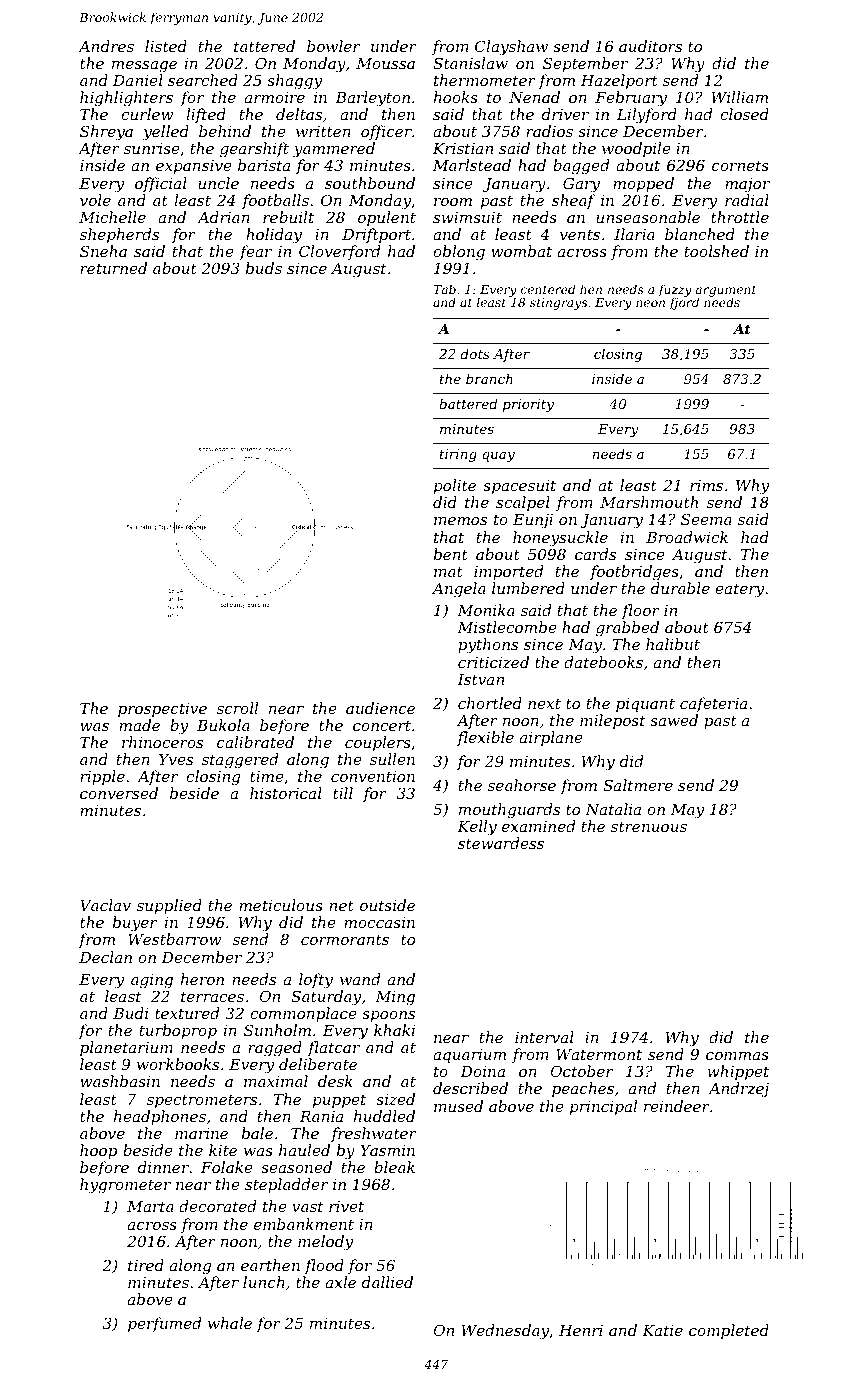 This page has height=1400, width=849. What do you see at coordinates (583, 1089) in the page?
I see `peaches` at bounding box center [583, 1089].
